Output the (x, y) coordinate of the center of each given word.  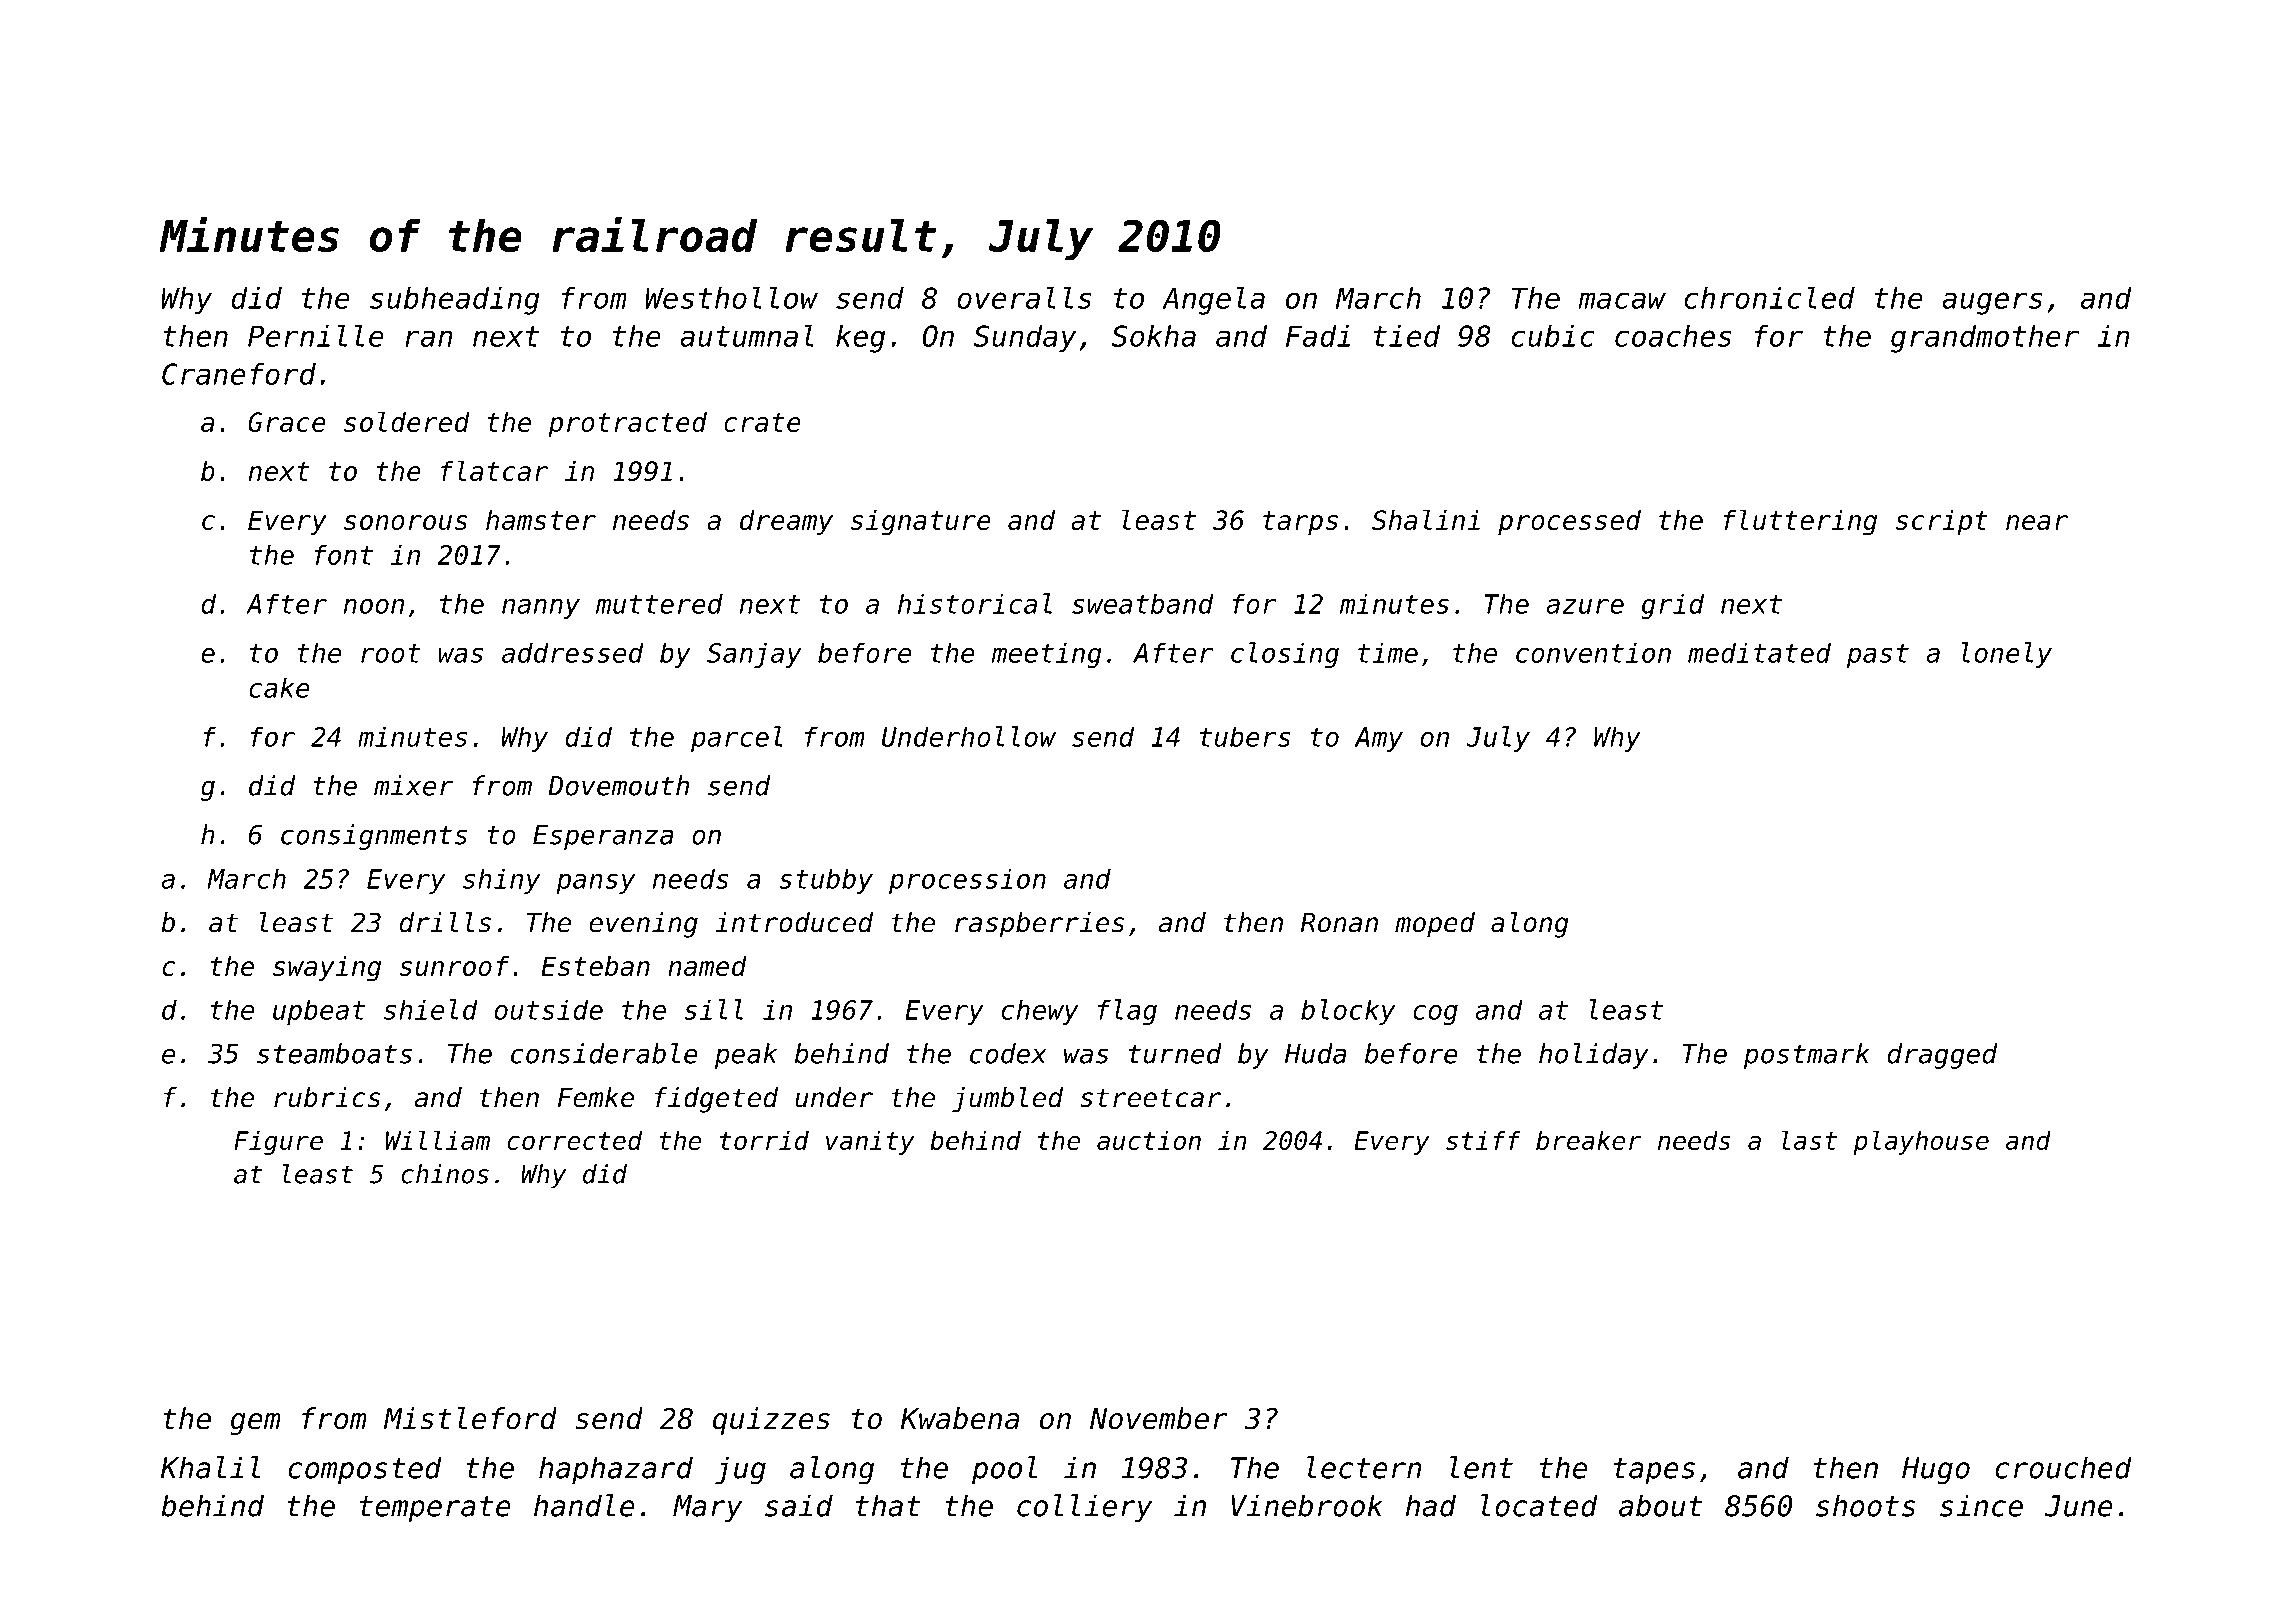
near (2037, 522)
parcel (737, 739)
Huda (1315, 1053)
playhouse (1921, 1142)
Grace (287, 422)
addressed (573, 652)
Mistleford (470, 1418)
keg (860, 339)
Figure (278, 1142)
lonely (2006, 655)
